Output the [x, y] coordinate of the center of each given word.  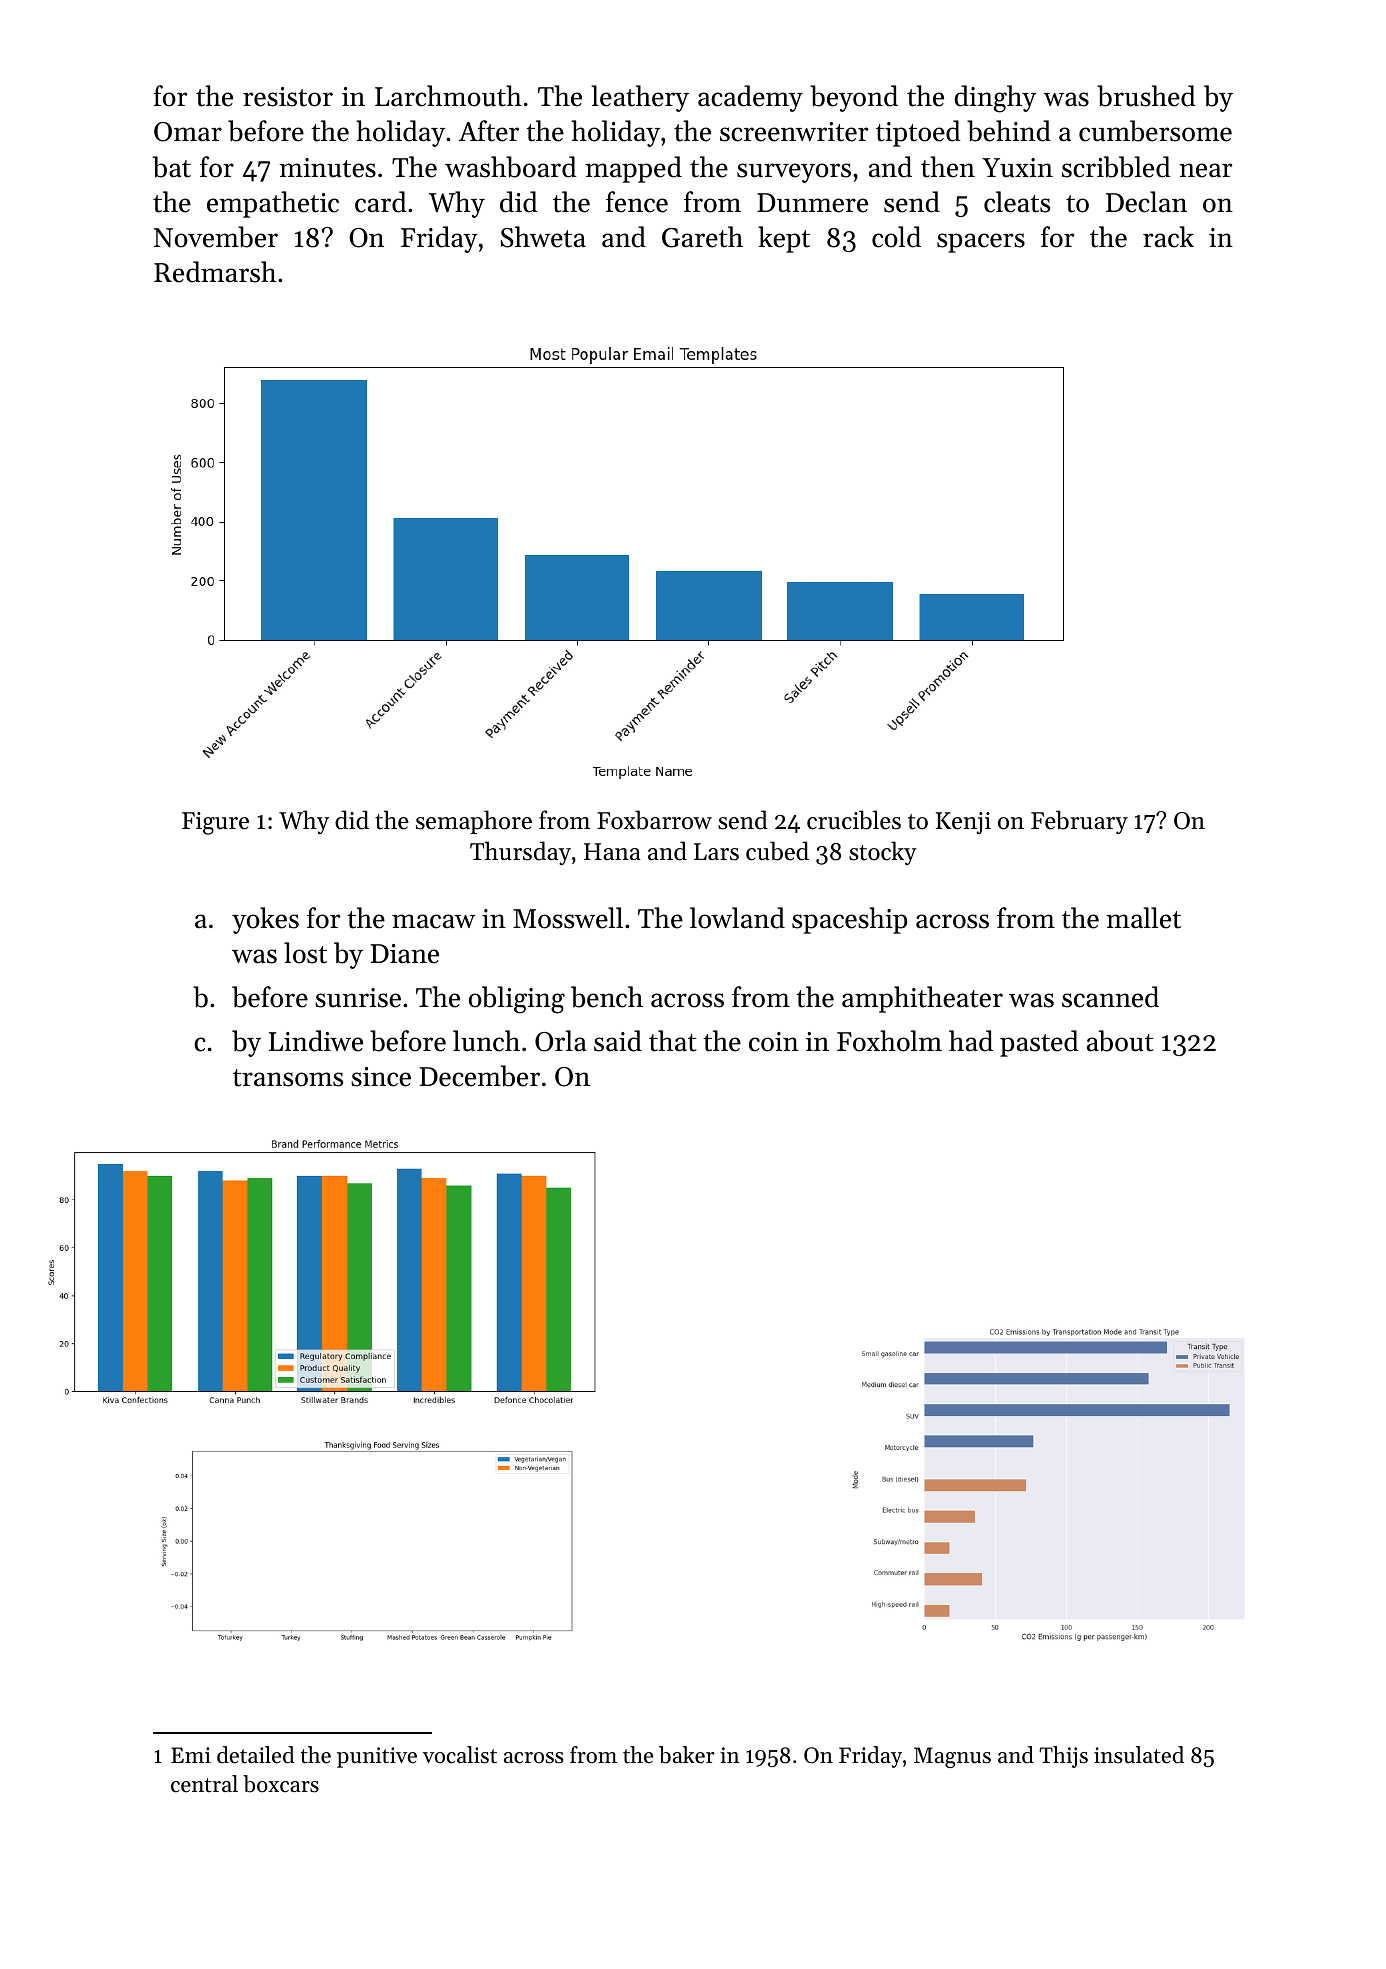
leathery [640, 98]
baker [687, 1755]
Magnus [952, 1757]
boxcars [281, 1784]
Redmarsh [215, 272]
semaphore [474, 822]
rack [1168, 237]
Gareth [702, 237]
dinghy [995, 99]
